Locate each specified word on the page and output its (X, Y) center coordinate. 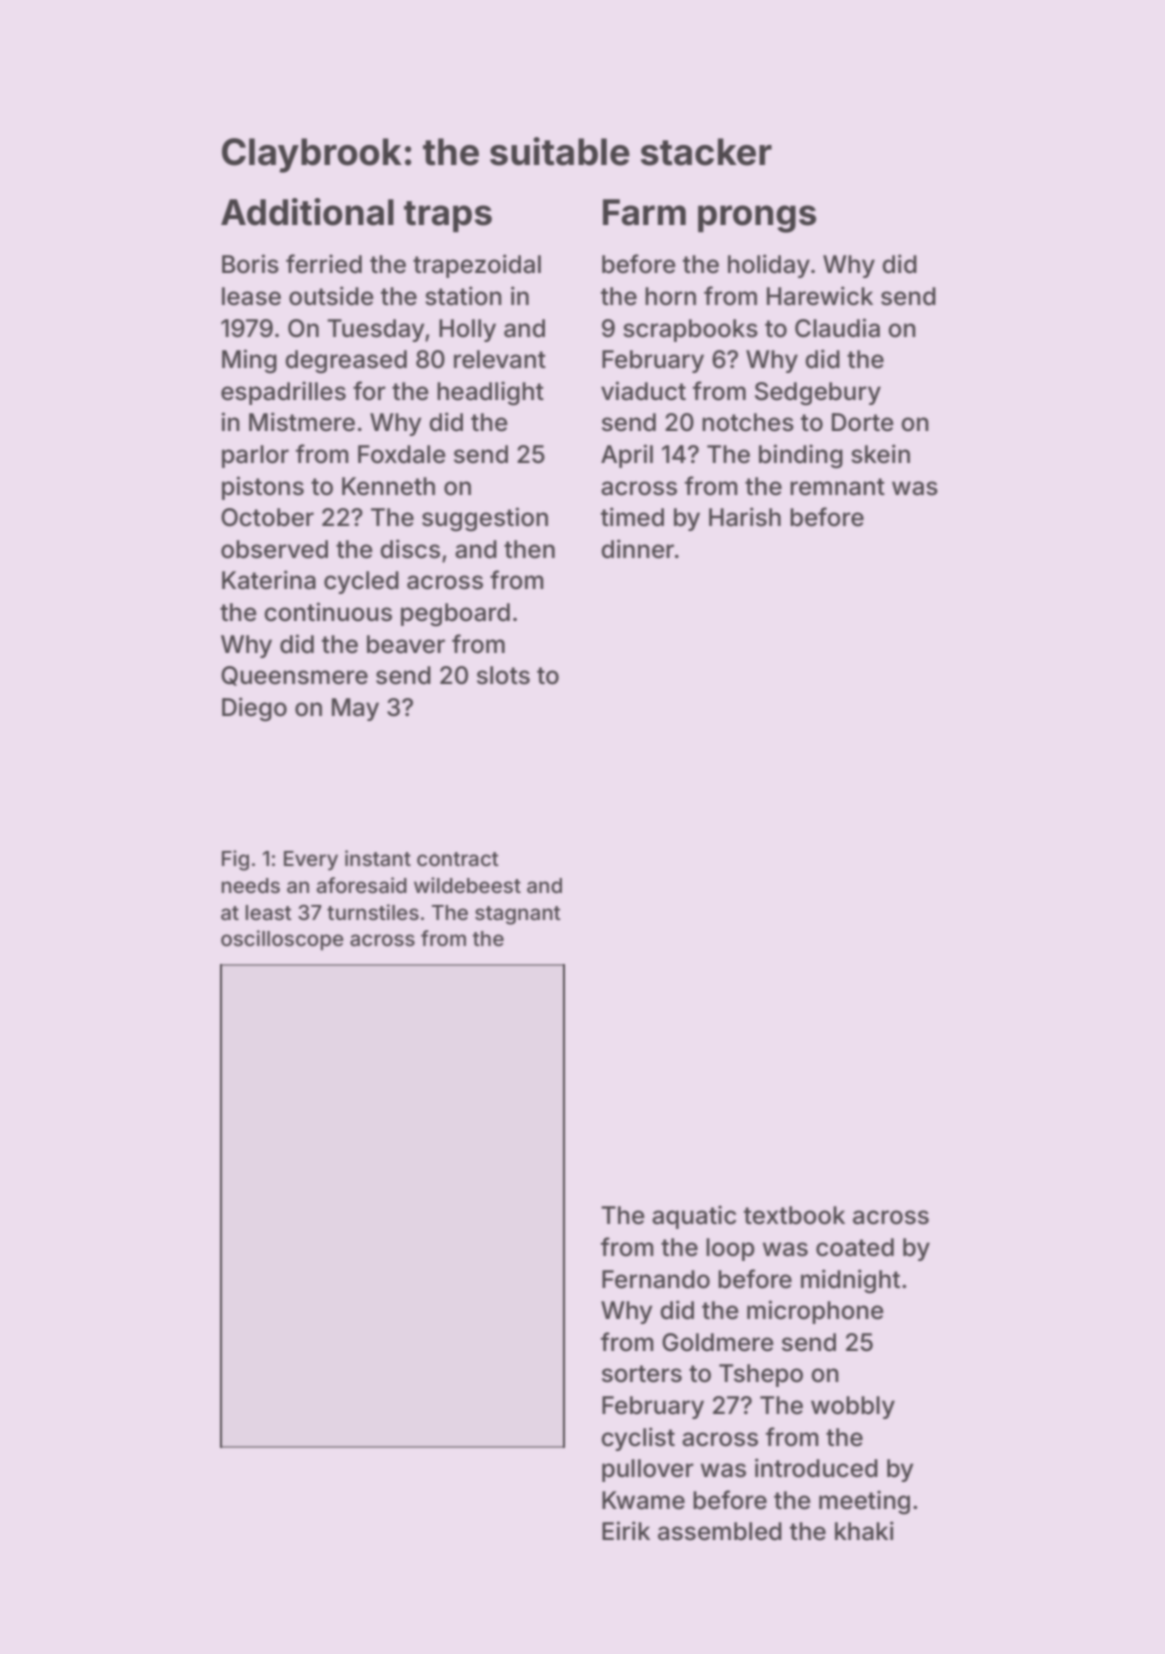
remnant (837, 487)
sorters (642, 1374)
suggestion (485, 519)
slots (503, 675)
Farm (644, 212)
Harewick (820, 296)
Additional (307, 212)
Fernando (656, 1279)
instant (378, 858)
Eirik (626, 1530)
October (267, 517)
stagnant (518, 915)
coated (855, 1247)
